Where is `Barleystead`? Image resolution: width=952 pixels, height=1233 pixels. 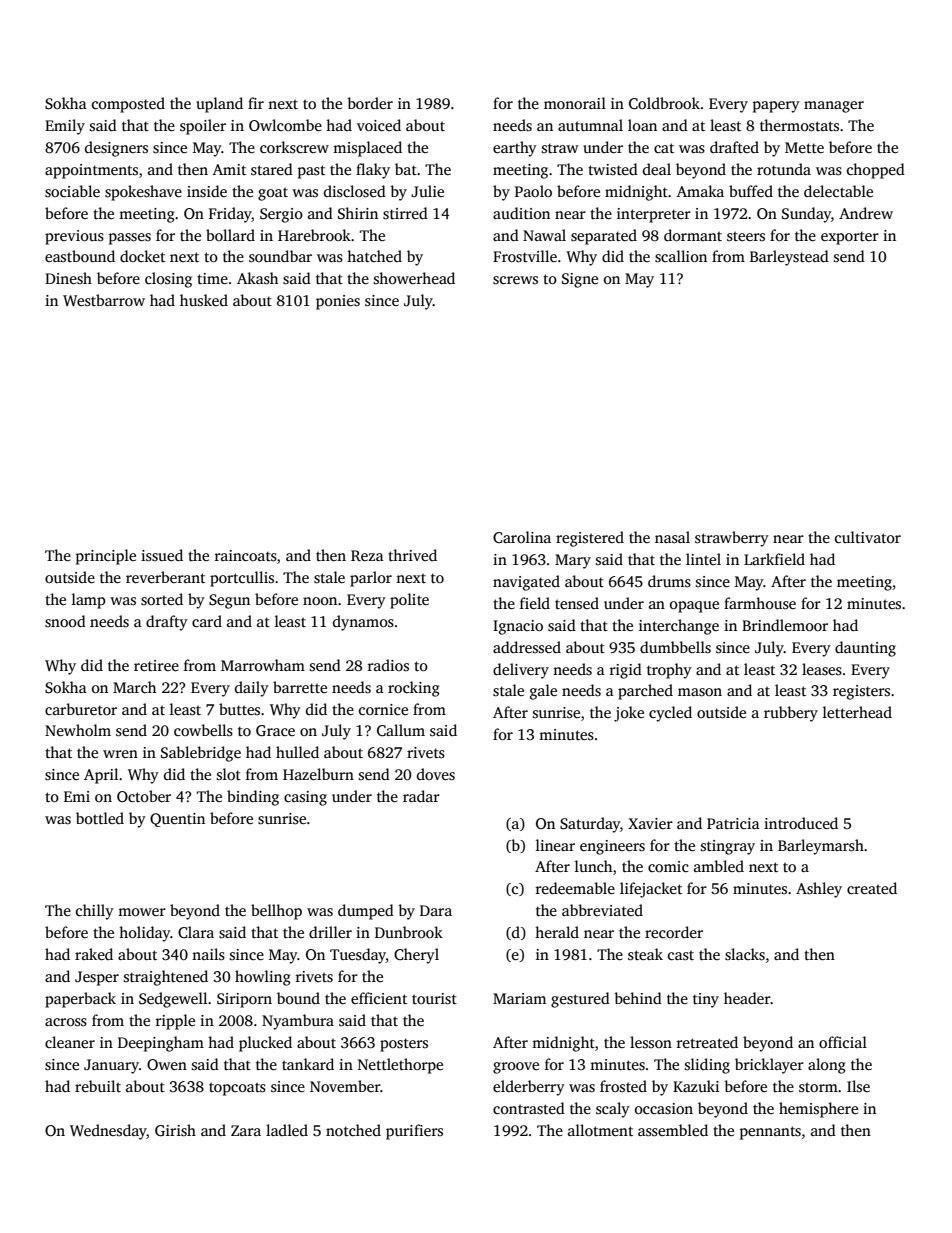 Barleystead is located at coordinates (789, 258).
